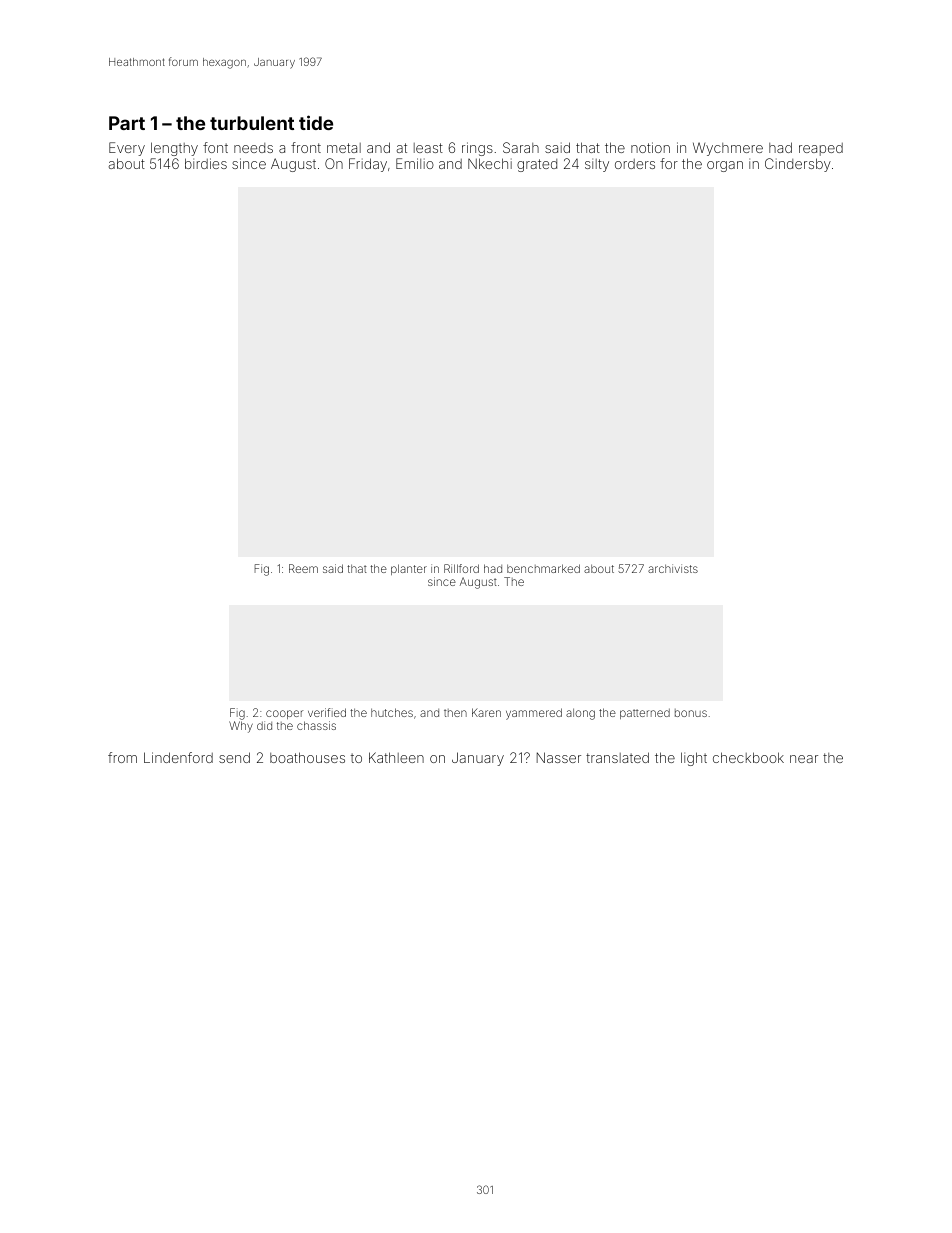 The width and height of the screenshot is (952, 1233). What do you see at coordinates (725, 166) in the screenshot?
I see `organ` at bounding box center [725, 166].
